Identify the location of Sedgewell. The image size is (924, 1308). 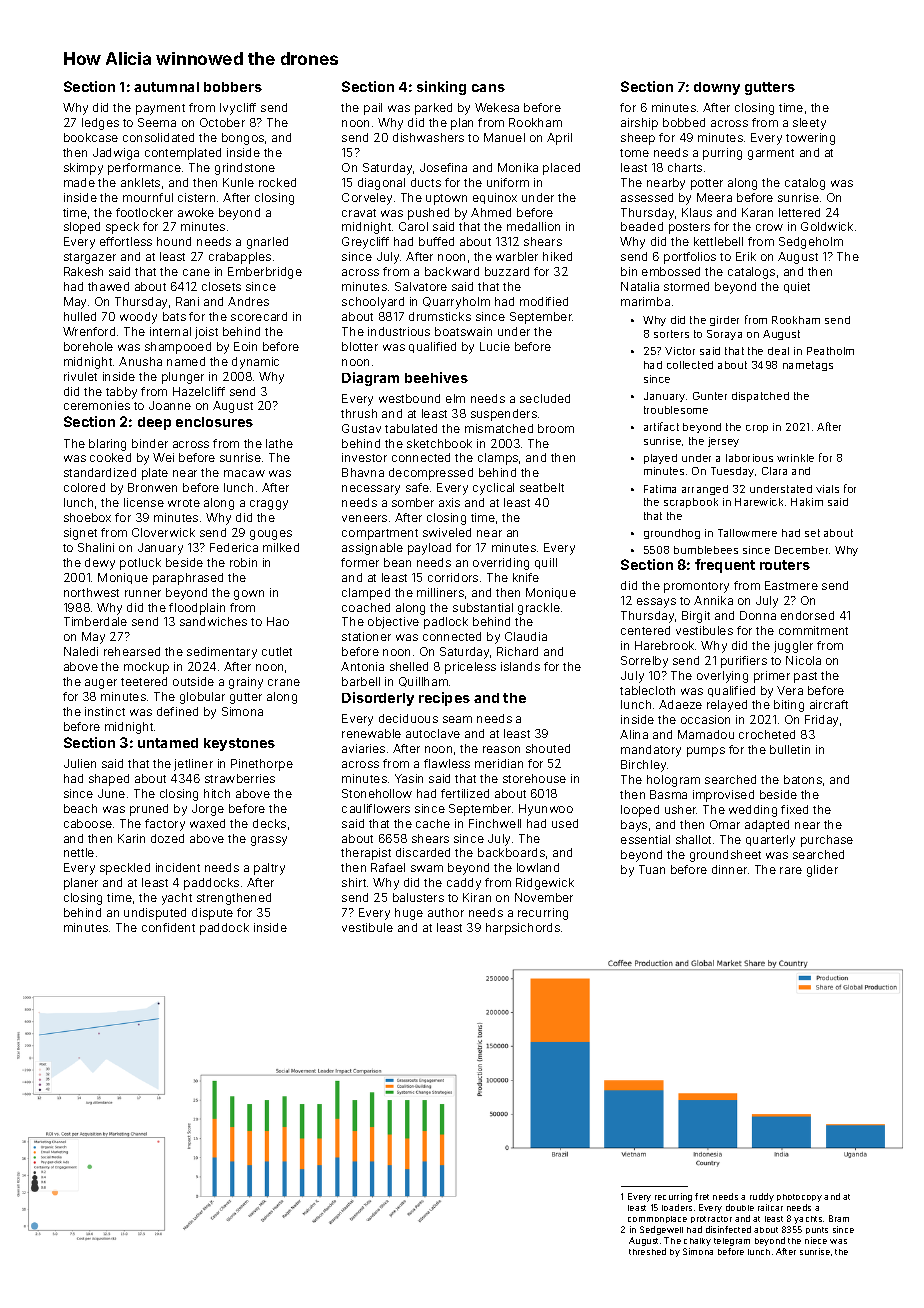
(661, 1230).
